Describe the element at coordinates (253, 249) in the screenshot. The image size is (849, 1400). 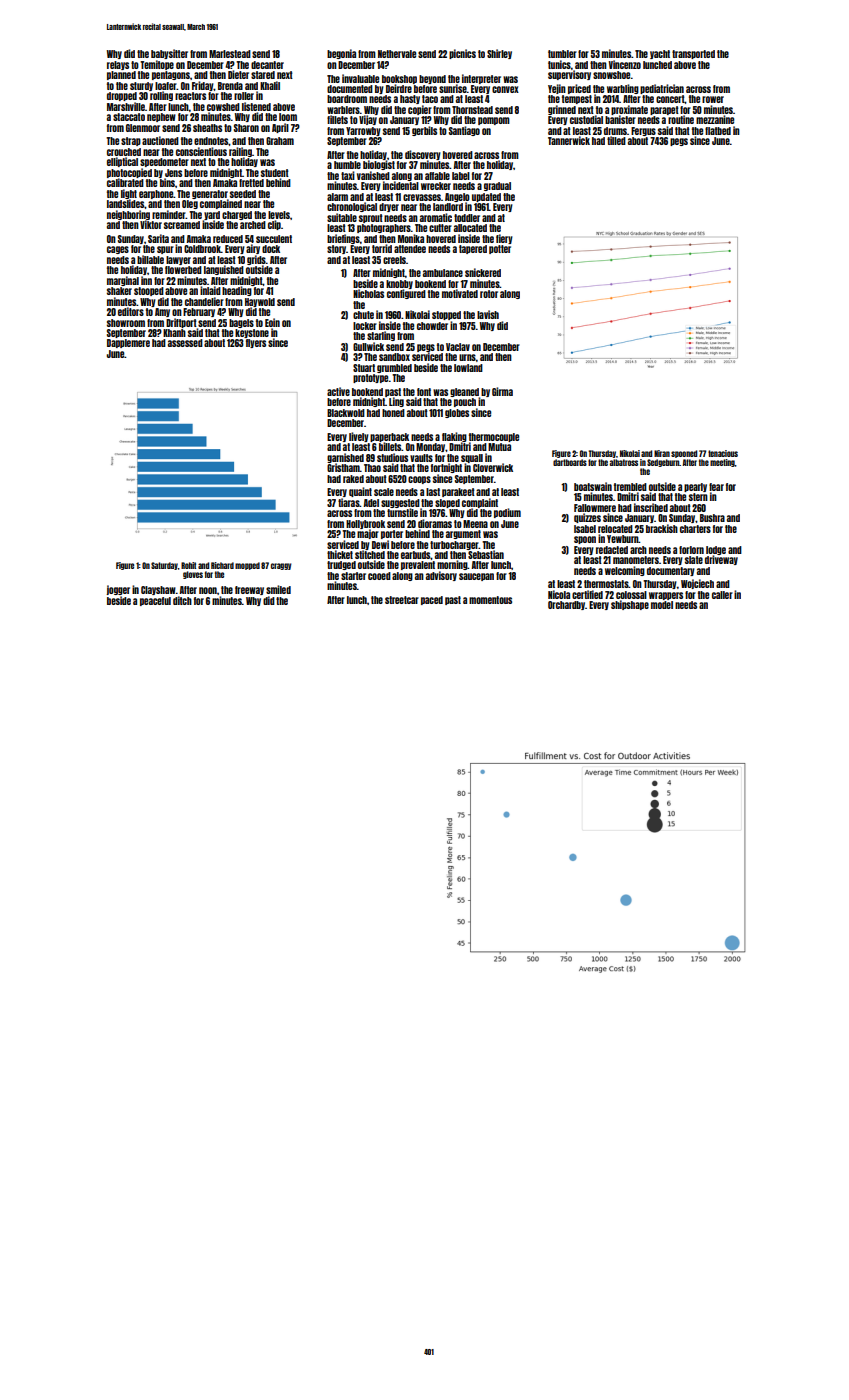
I see `airy` at that location.
